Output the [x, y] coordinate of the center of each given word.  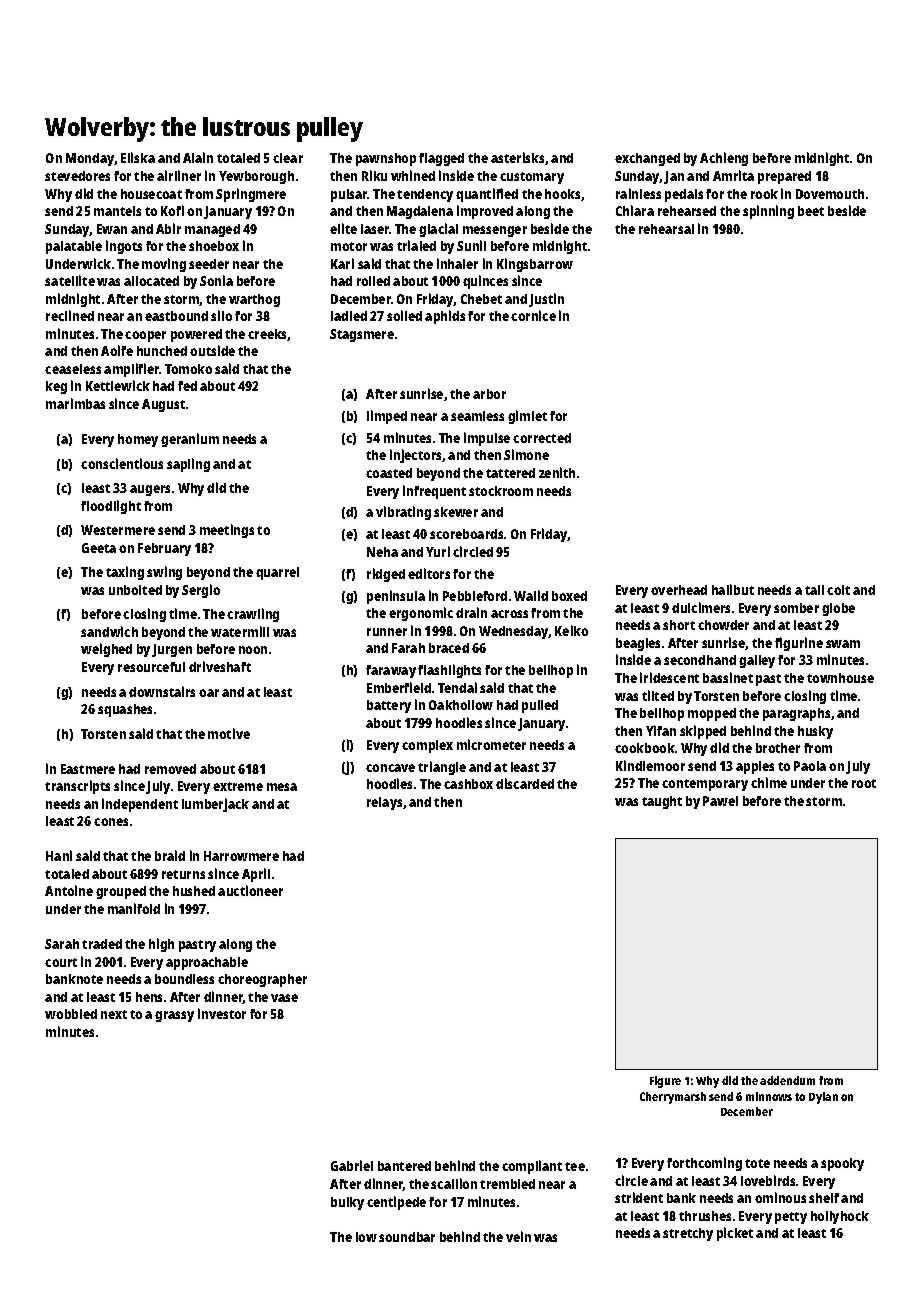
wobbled [71, 1014]
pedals [684, 195]
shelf [824, 1198]
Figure [665, 1082]
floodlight [111, 507]
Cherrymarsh [673, 1098]
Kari [342, 263]
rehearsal [666, 229]
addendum [787, 1080]
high [161, 945]
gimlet [527, 417]
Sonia [216, 280]
